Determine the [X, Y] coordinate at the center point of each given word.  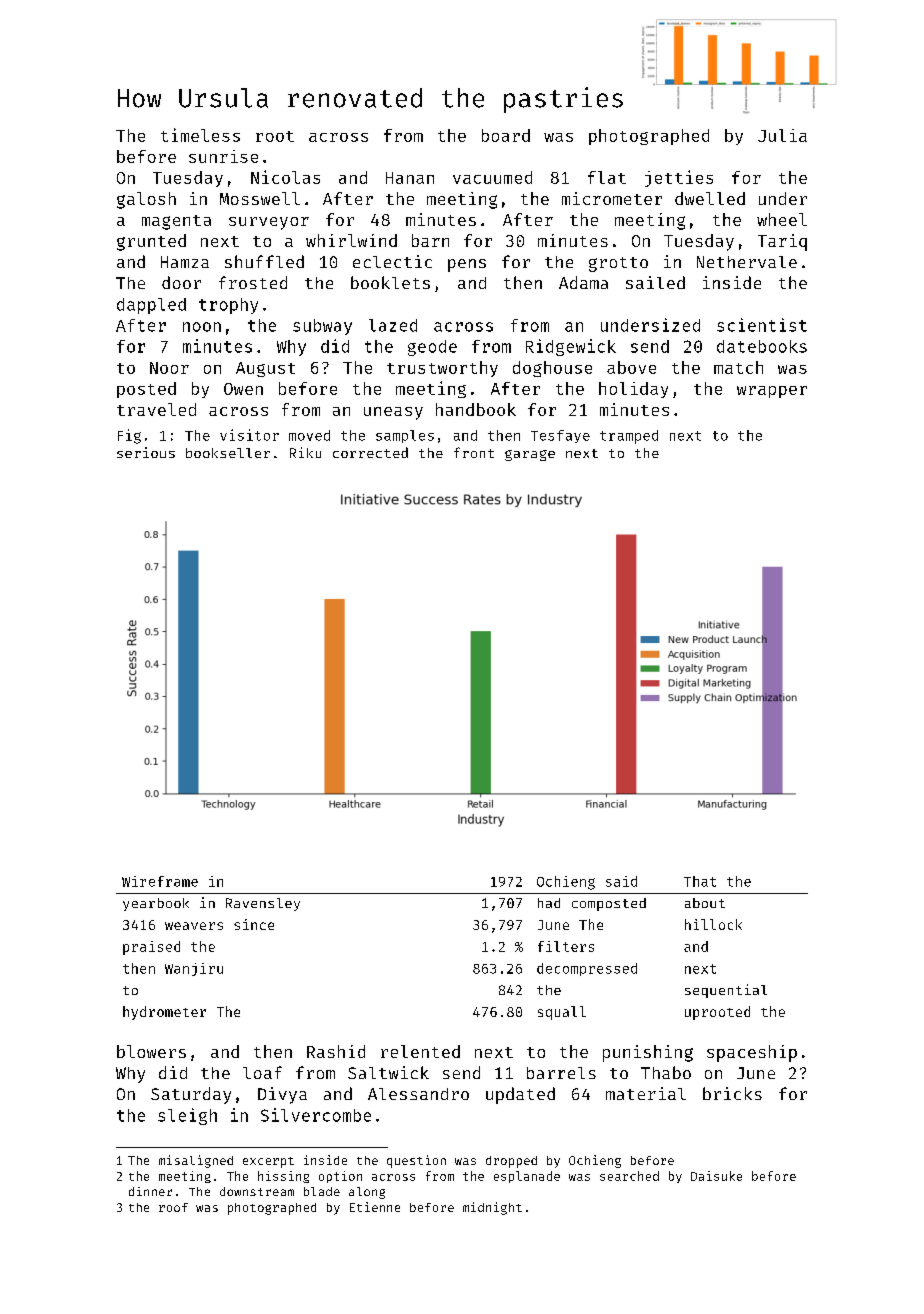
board [506, 135]
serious [146, 452]
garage [530, 455]
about [705, 903]
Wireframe [160, 881]
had [549, 903]
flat [607, 177]
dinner [150, 1191]
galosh [146, 200]
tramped [629, 437]
